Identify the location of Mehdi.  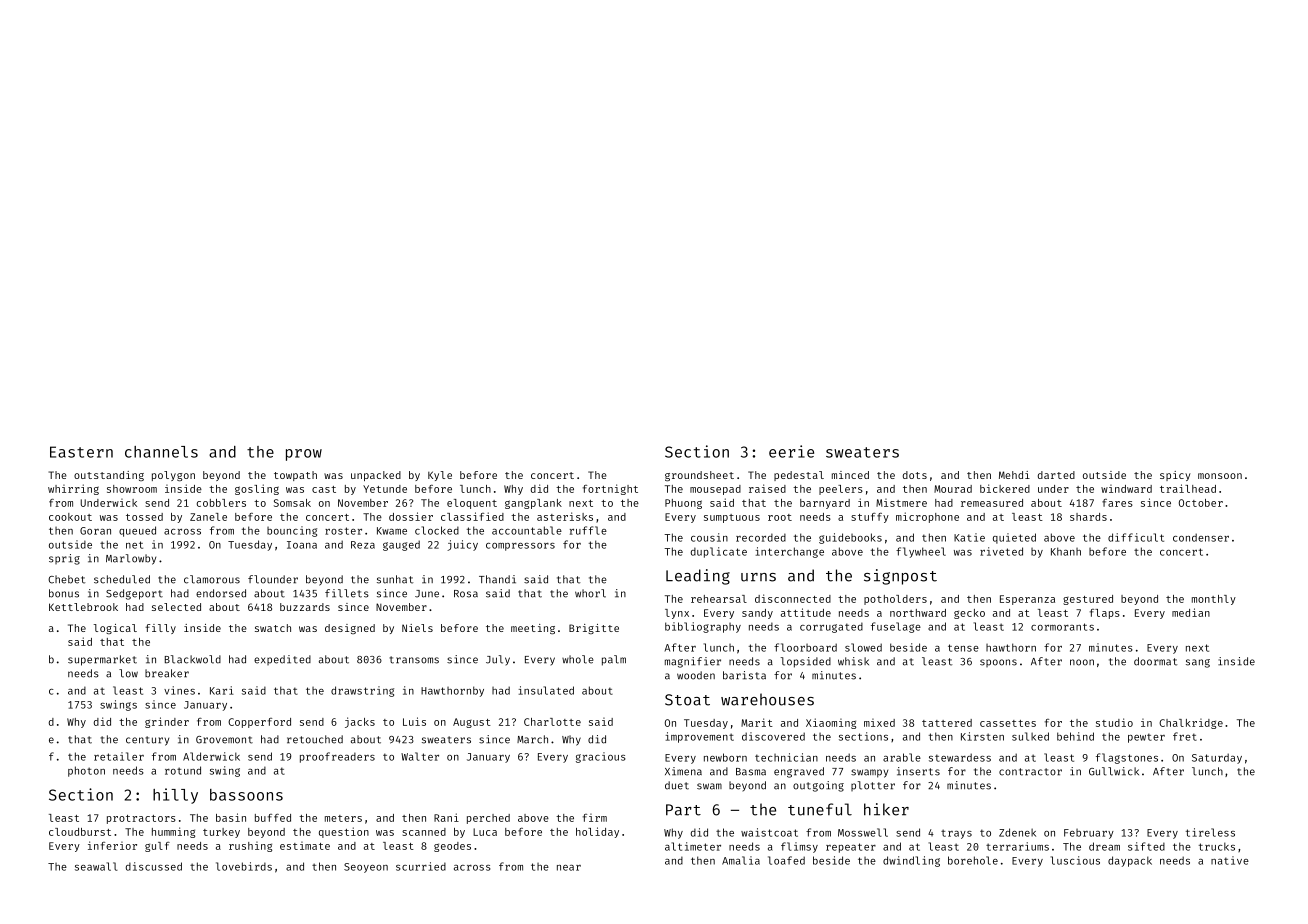
(1014, 475).
